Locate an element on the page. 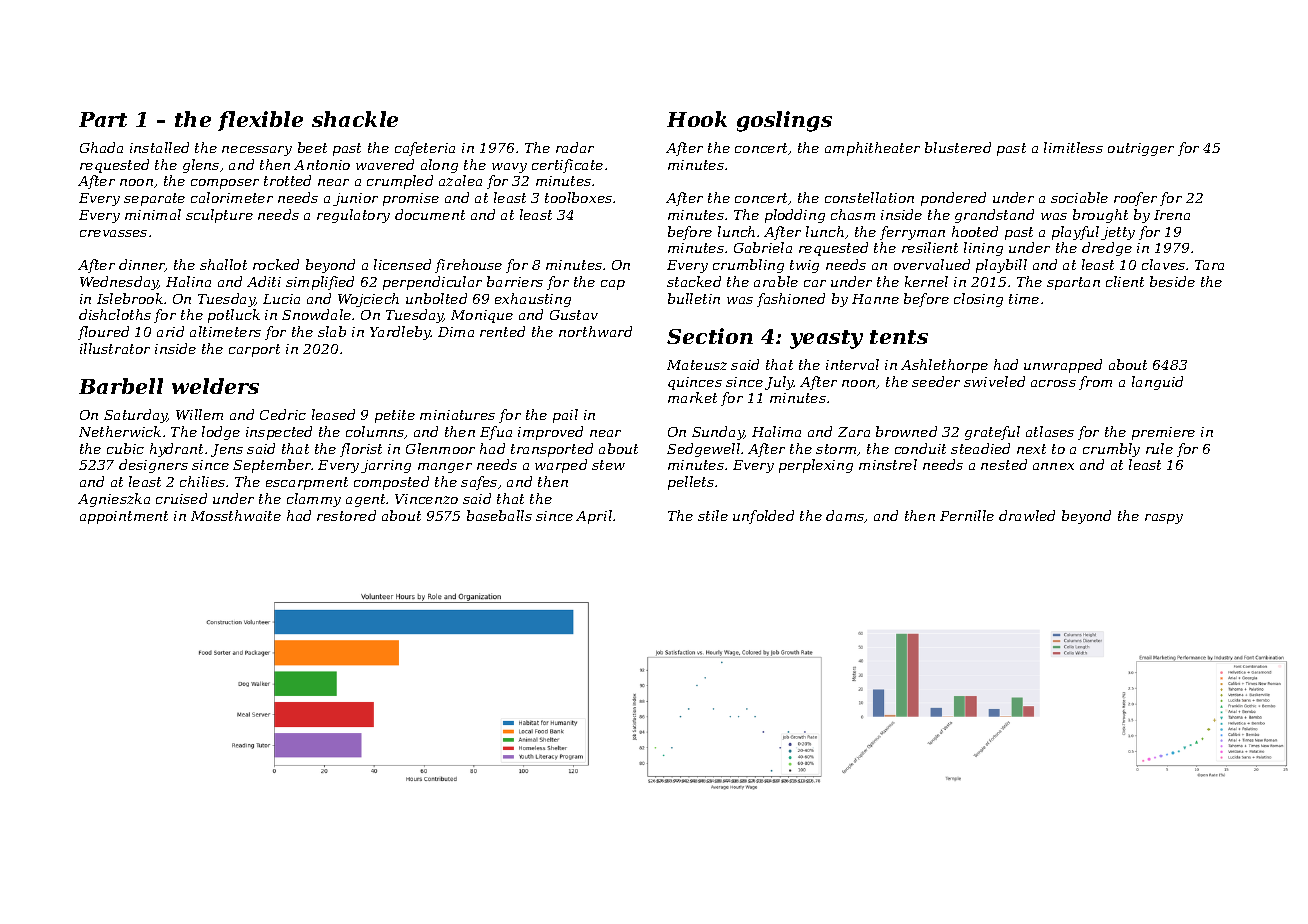 This document has width=1308, height=924. outrigger is located at coordinates (1141, 149).
